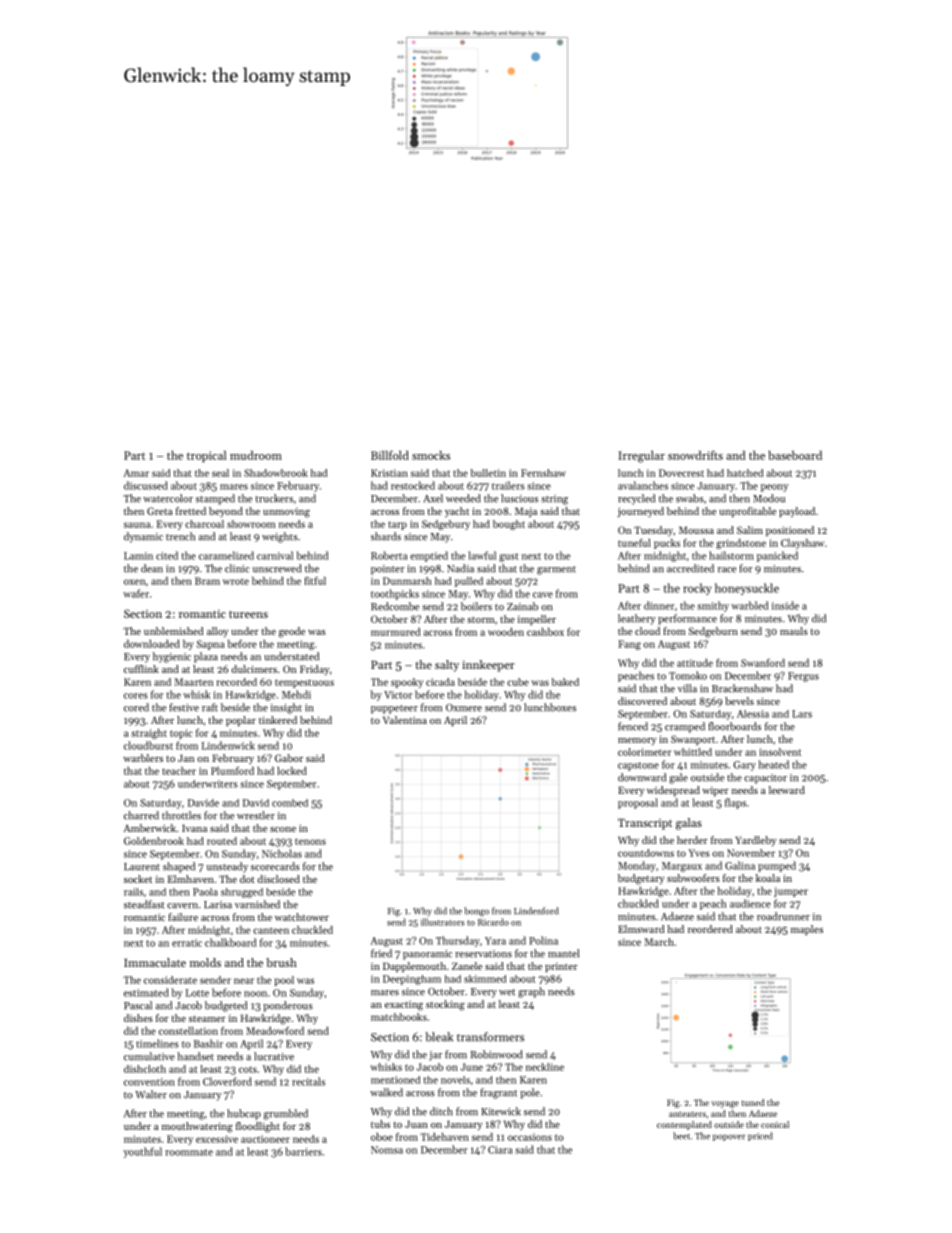 Image resolution: width=952 pixels, height=1233 pixels. I want to click on baseboard, so click(795, 455).
